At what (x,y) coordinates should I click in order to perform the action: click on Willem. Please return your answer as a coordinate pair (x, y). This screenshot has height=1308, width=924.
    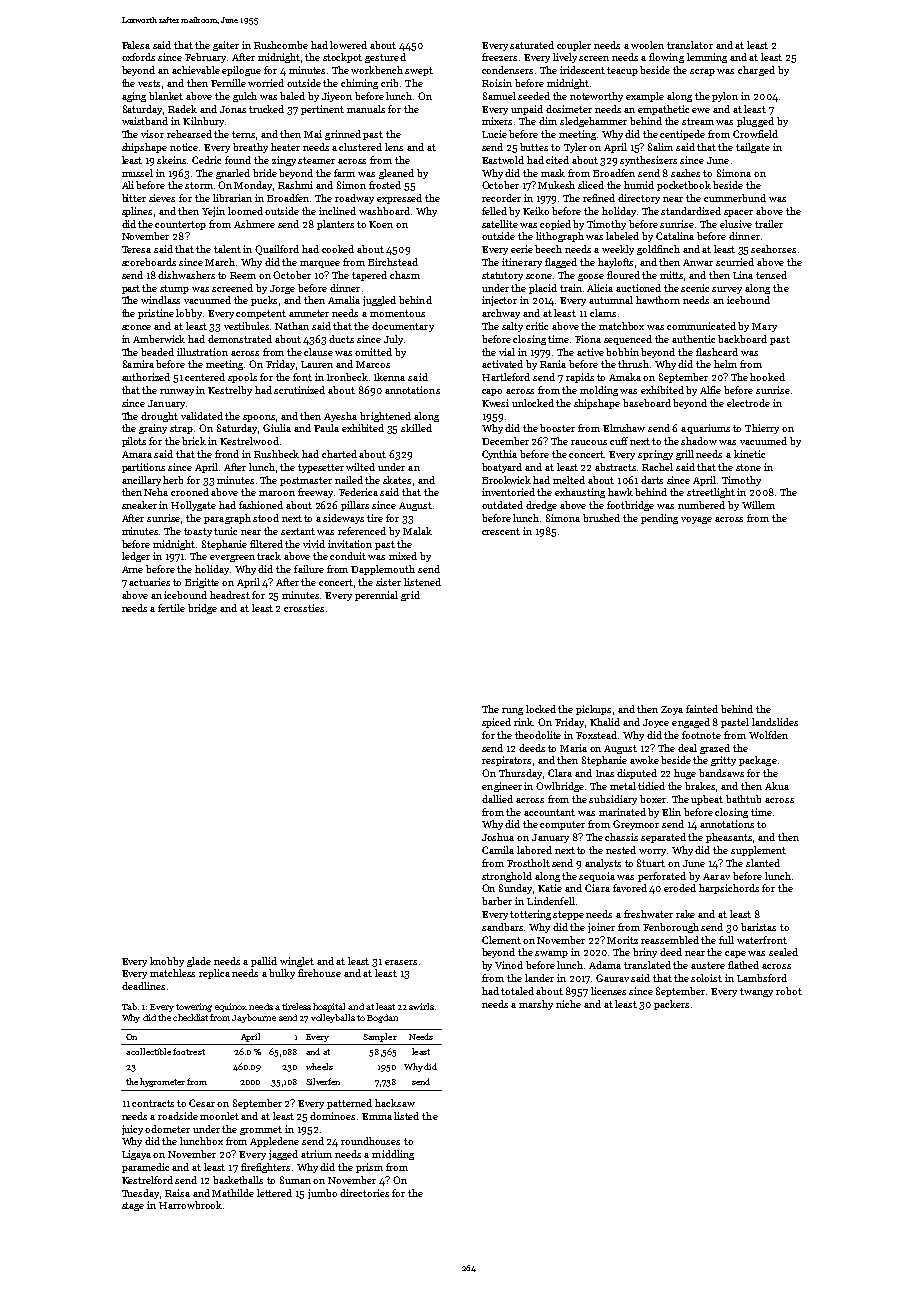
    Looking at the image, I should click on (758, 505).
